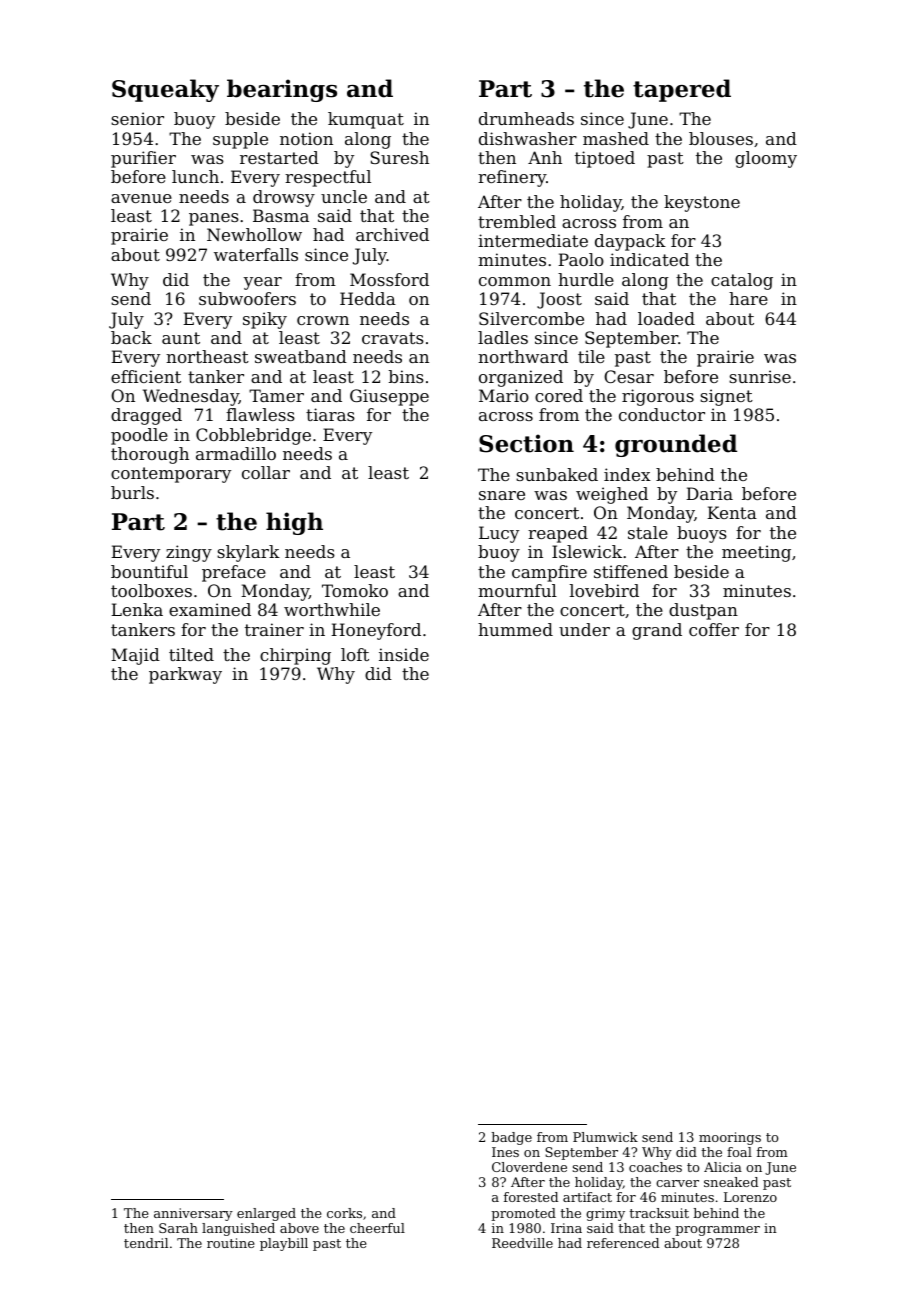 This image has width=908, height=1316. I want to click on coffer, so click(714, 629).
